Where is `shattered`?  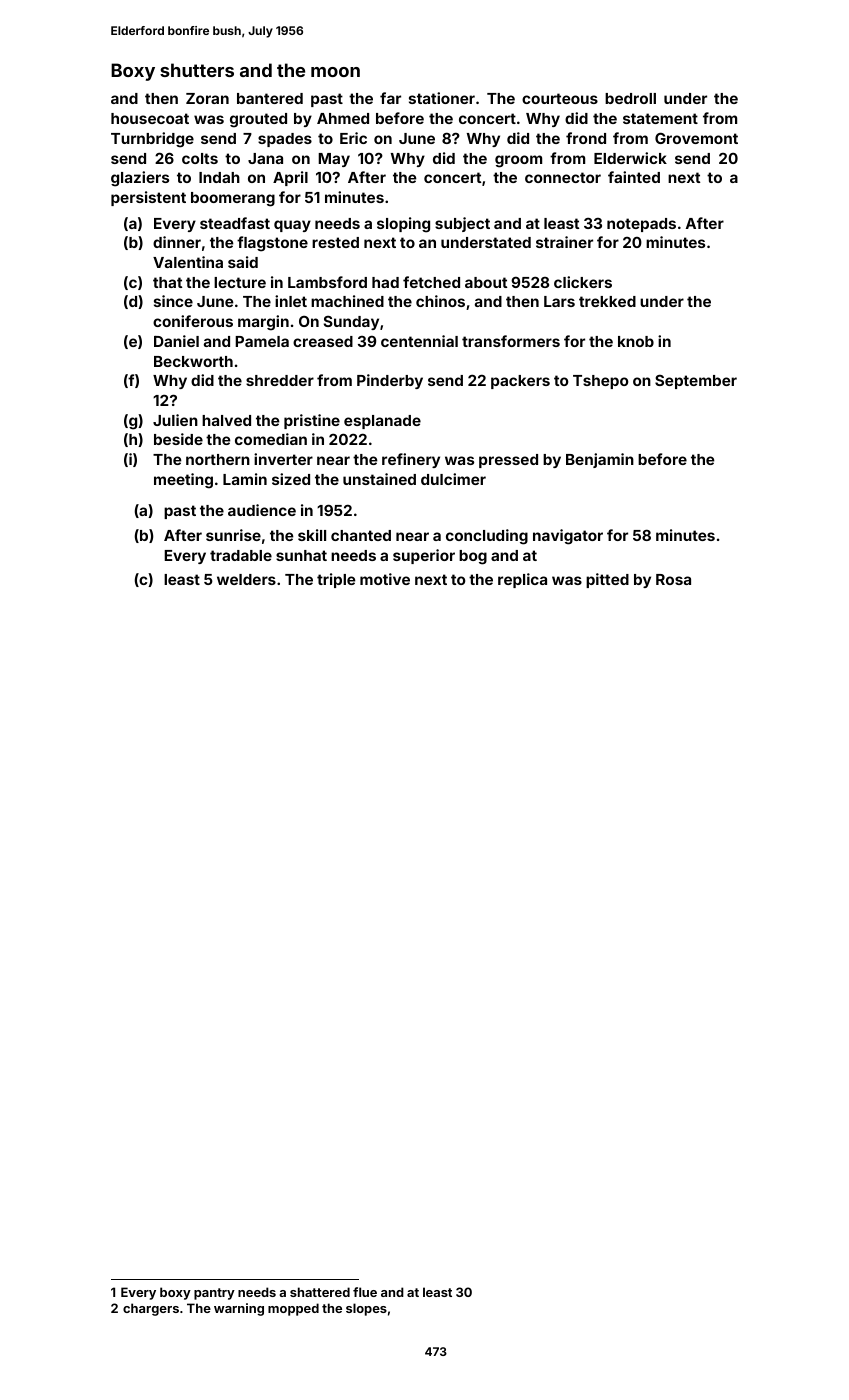 shattered is located at coordinates (320, 1292).
